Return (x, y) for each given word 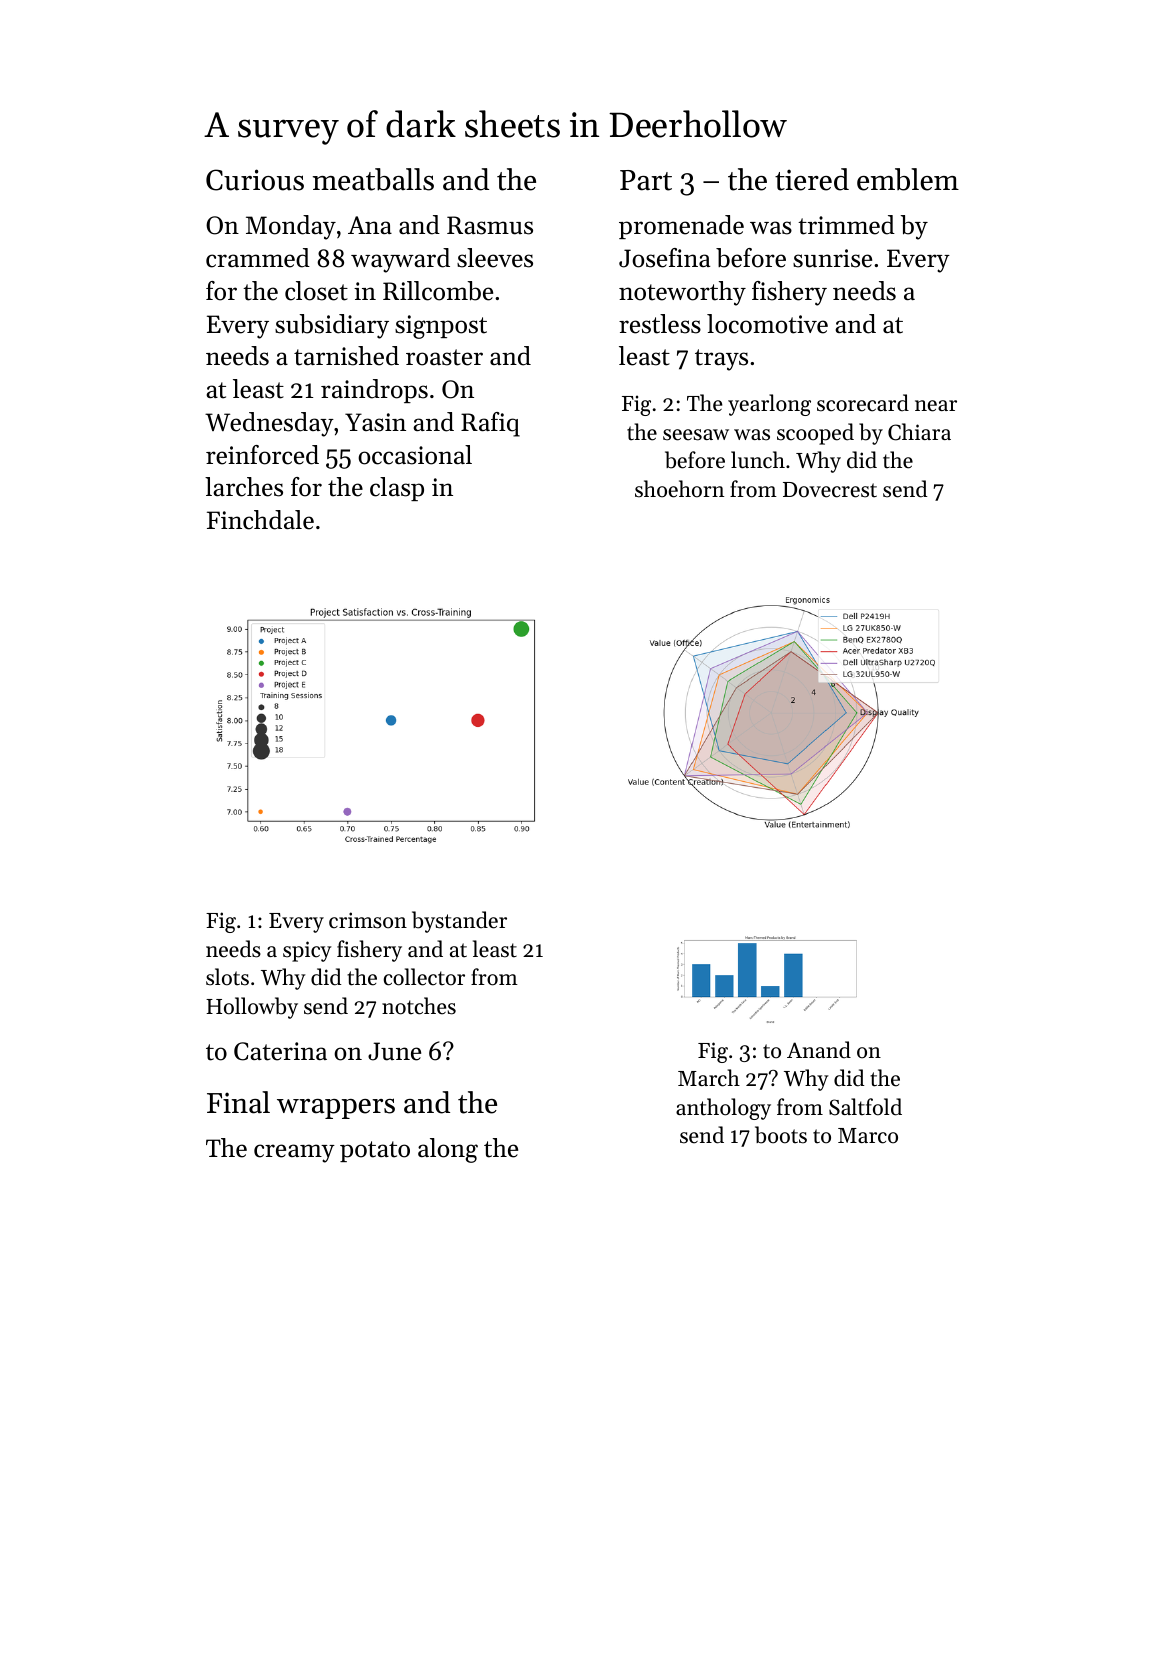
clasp (397, 489)
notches (419, 1006)
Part (646, 180)
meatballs (373, 179)
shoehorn (679, 489)
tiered (812, 179)
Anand (819, 1050)
